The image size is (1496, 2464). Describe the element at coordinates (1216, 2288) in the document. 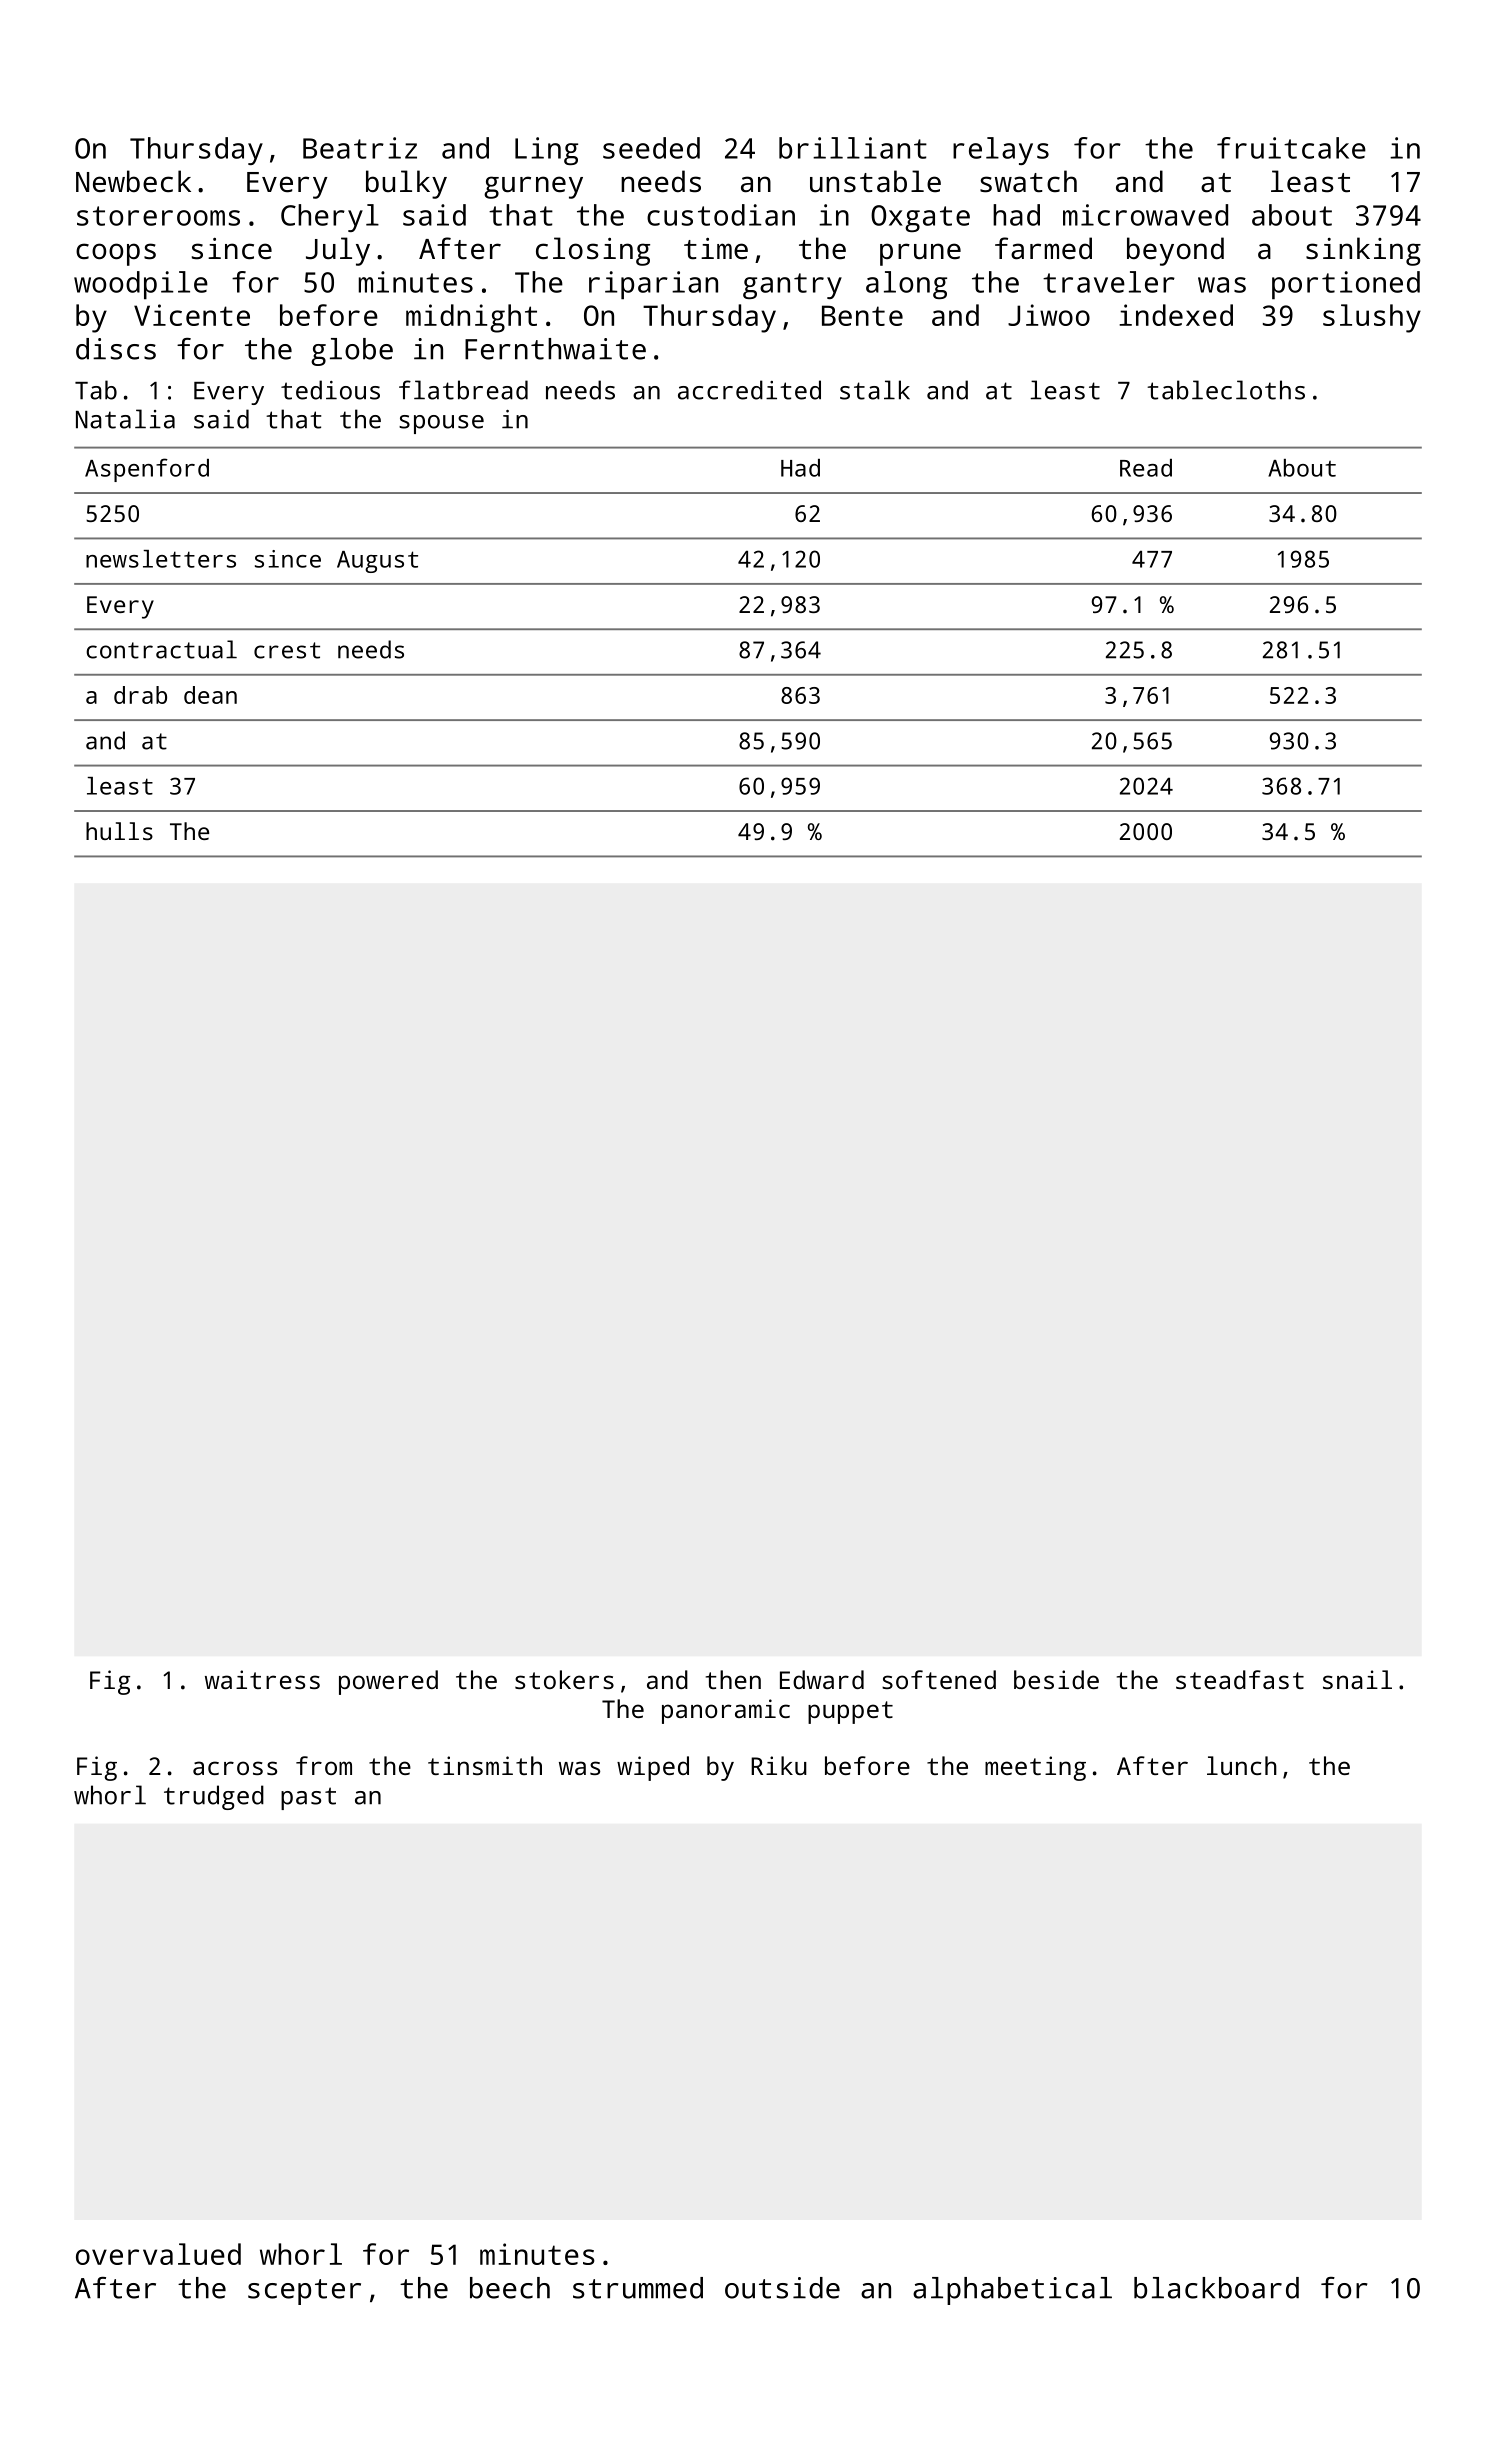

I see `blackboard` at that location.
